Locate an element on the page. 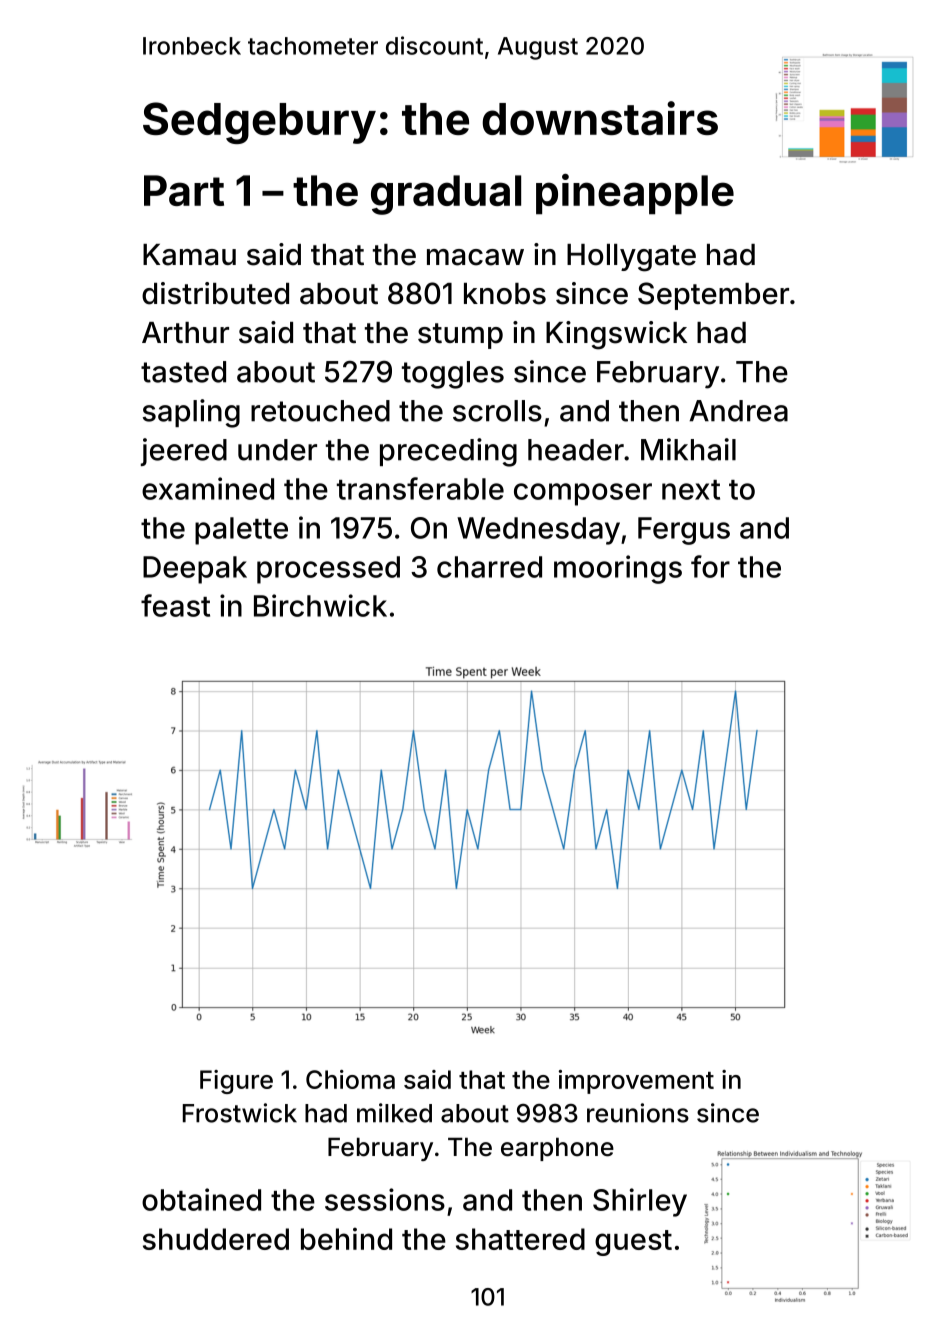 Image resolution: width=941 pixels, height=1335 pixels. sessions is located at coordinates (385, 1199).
